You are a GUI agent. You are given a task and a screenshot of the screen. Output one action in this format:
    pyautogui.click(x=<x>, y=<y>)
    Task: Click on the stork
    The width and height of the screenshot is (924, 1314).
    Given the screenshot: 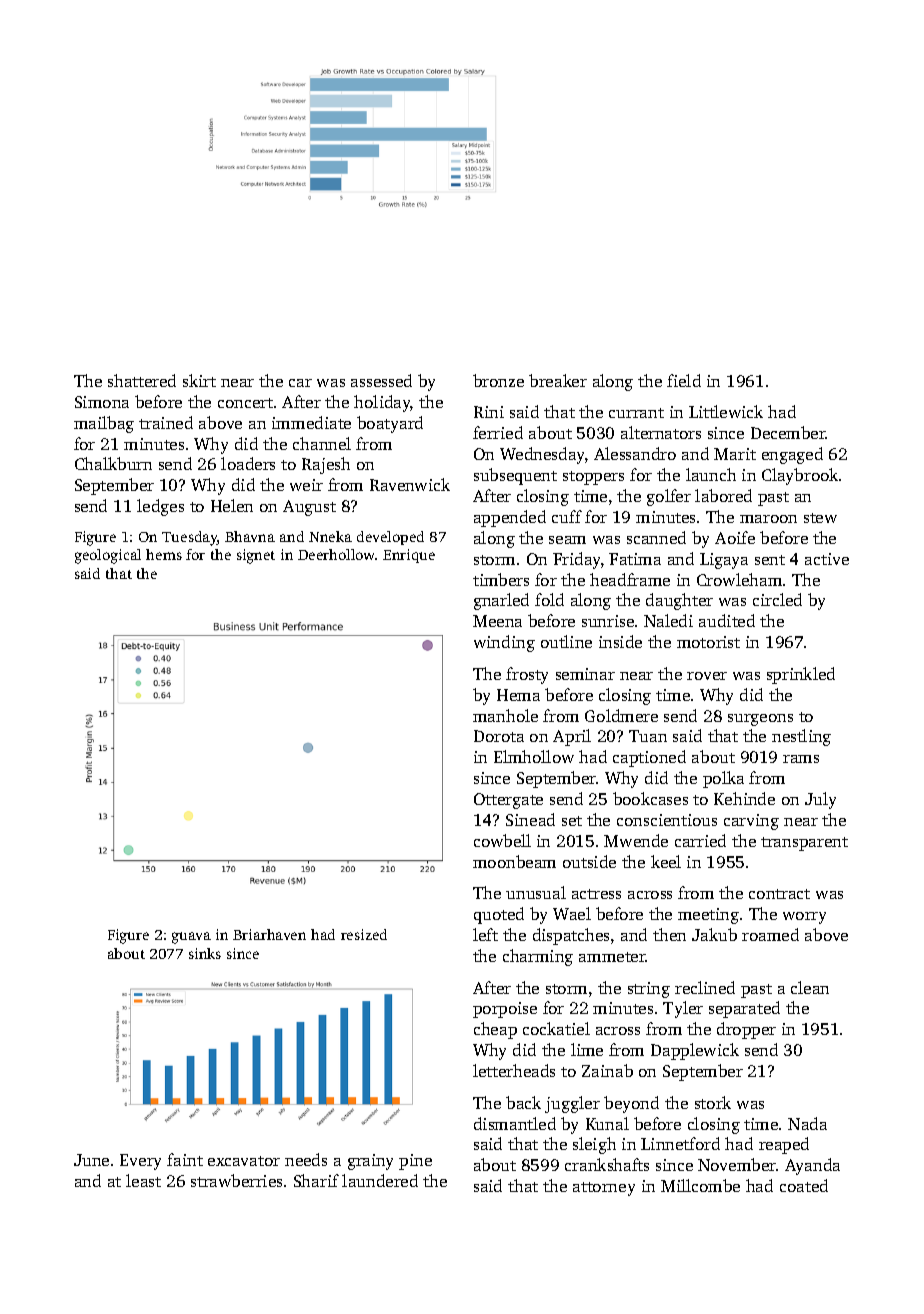 What is the action you would take?
    pyautogui.click(x=713, y=1102)
